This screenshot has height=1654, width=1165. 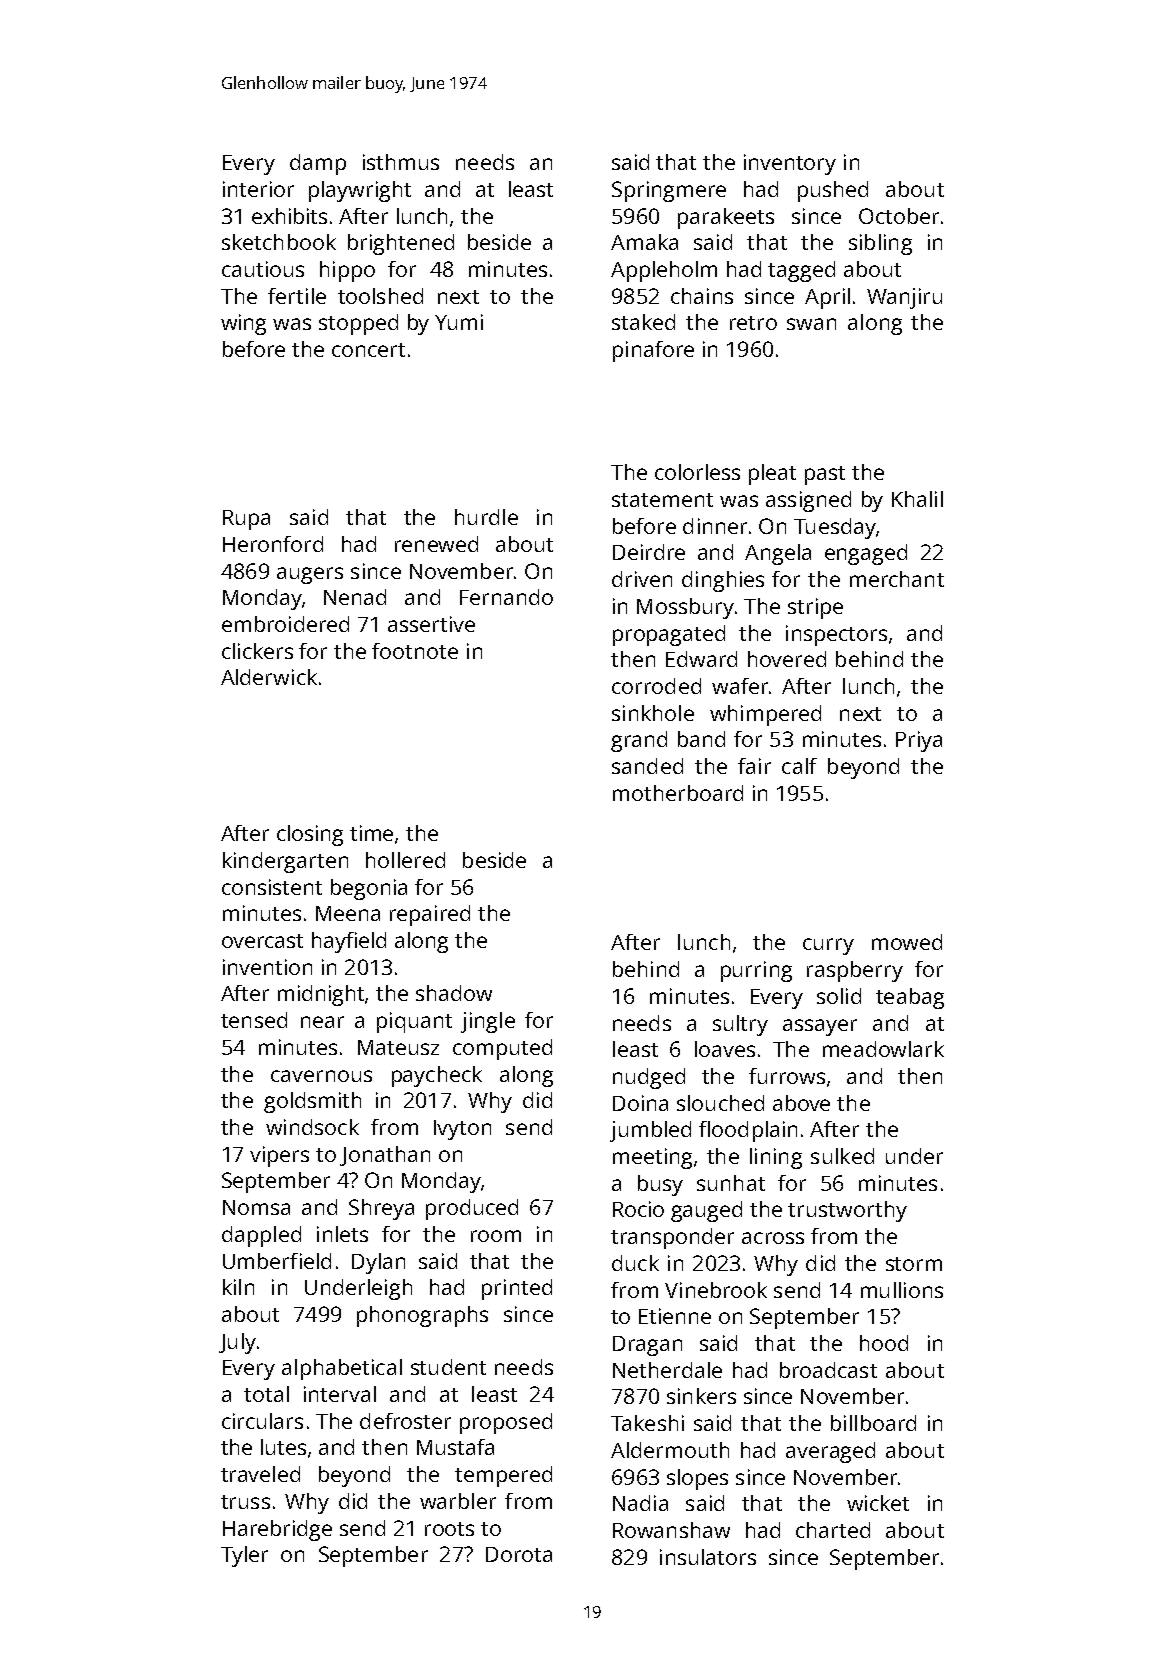 What do you see at coordinates (639, 741) in the screenshot?
I see `grand` at bounding box center [639, 741].
